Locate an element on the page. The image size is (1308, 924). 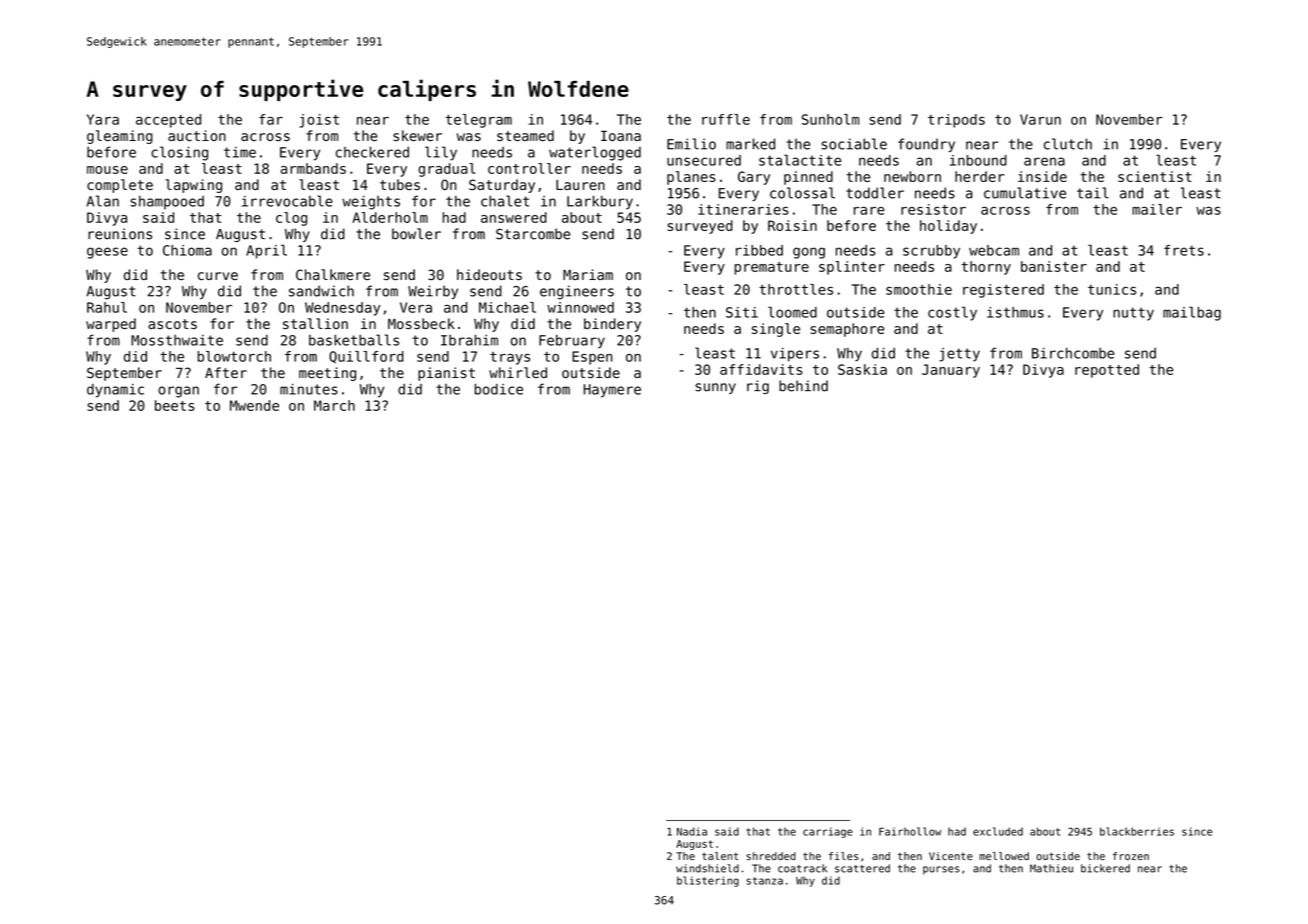
repotted is located at coordinates (1107, 371).
